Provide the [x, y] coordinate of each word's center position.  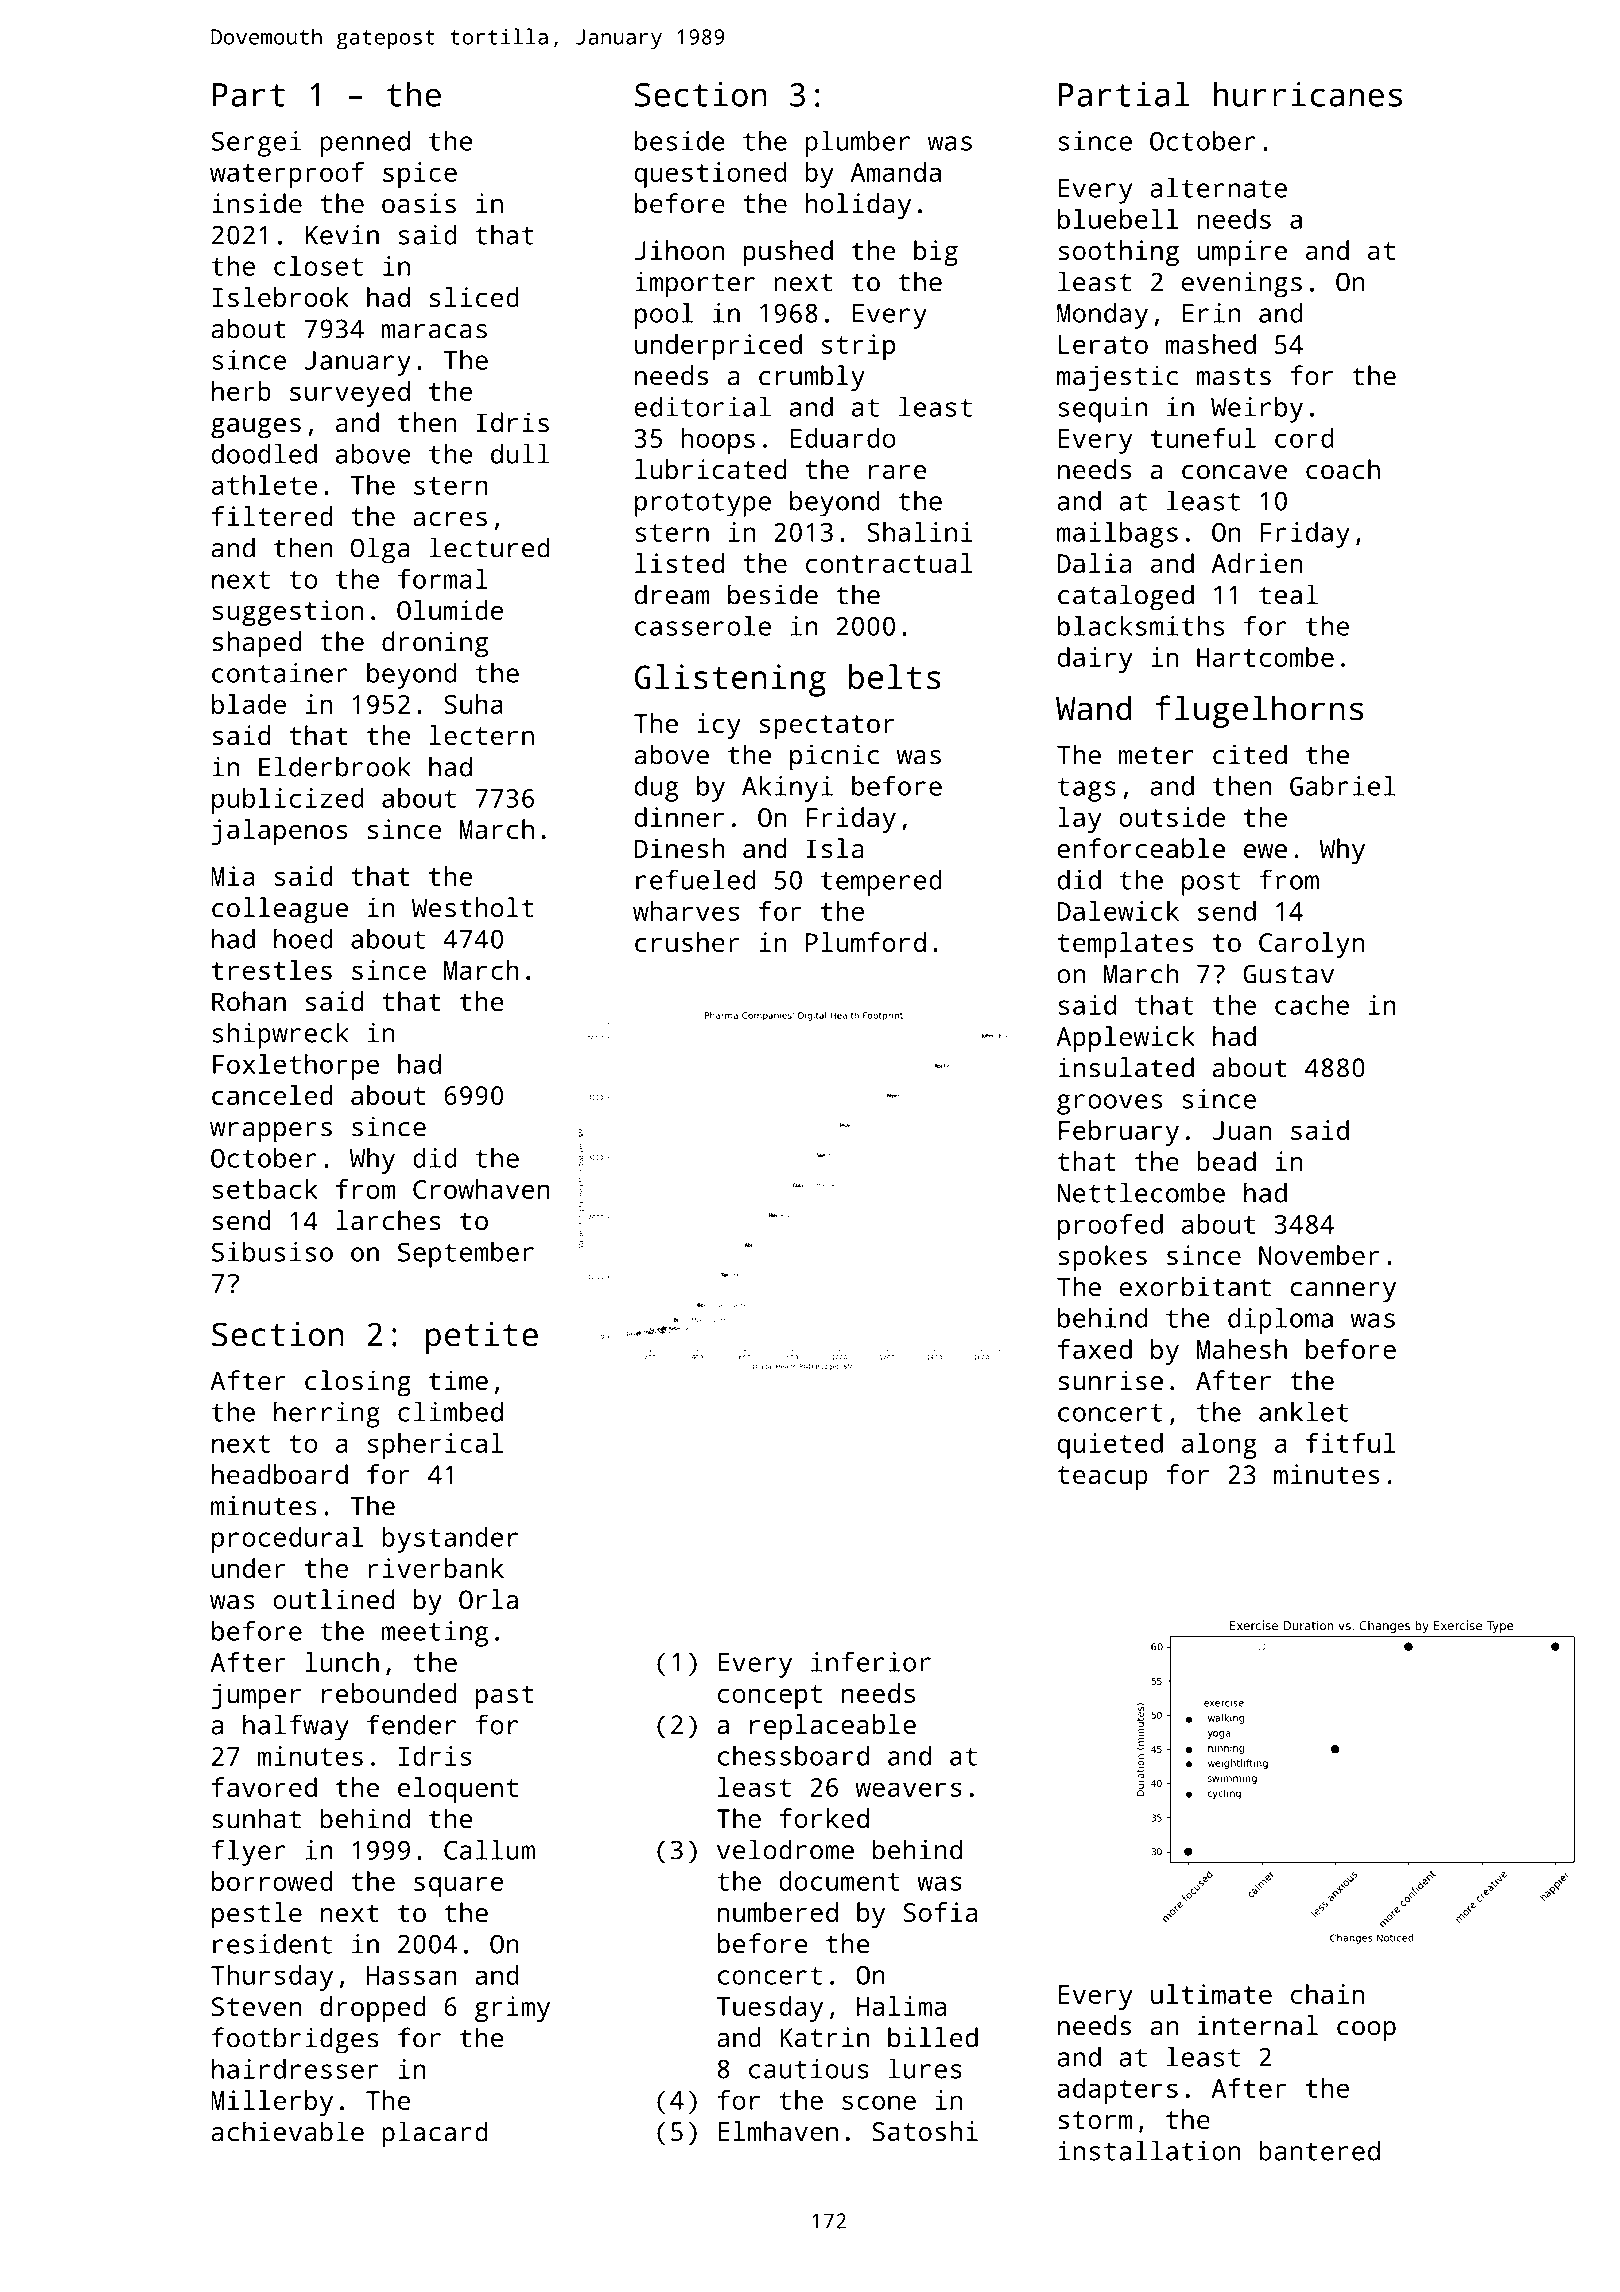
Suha [473, 704]
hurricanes [1307, 94]
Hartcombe [1265, 657]
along [1219, 1446]
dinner [679, 817]
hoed [303, 939]
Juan [1242, 1130]
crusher [687, 942]
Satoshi [925, 2131]
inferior [871, 1661]
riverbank [436, 1568]
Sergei [257, 144]
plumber [857, 144]
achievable [288, 2131]
